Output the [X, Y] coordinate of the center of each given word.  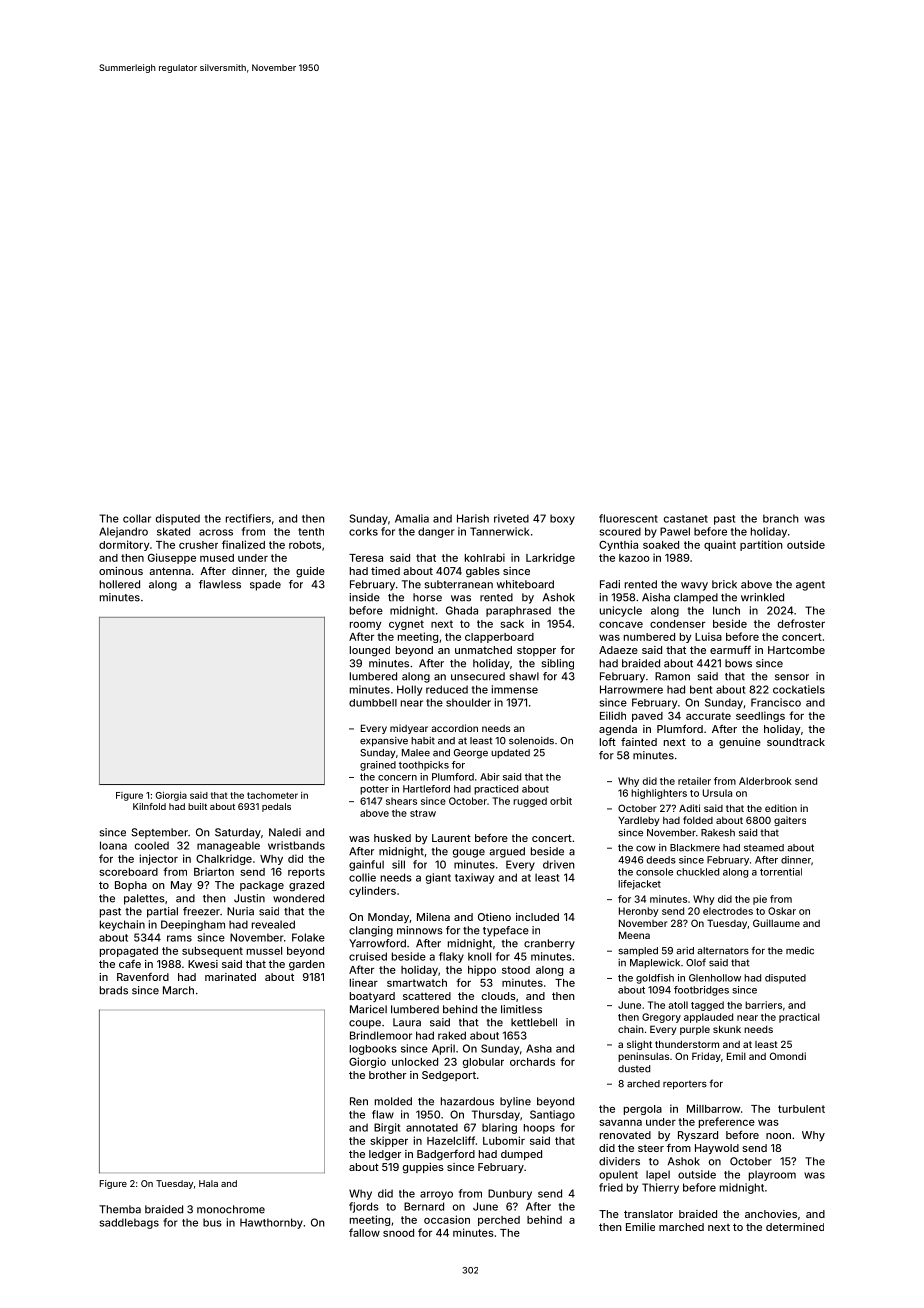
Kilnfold [149, 806]
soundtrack [796, 742]
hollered [120, 584]
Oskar [782, 911]
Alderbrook [765, 781]
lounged [370, 651]
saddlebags [129, 1223]
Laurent [451, 838]
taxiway [474, 878]
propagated [129, 952]
